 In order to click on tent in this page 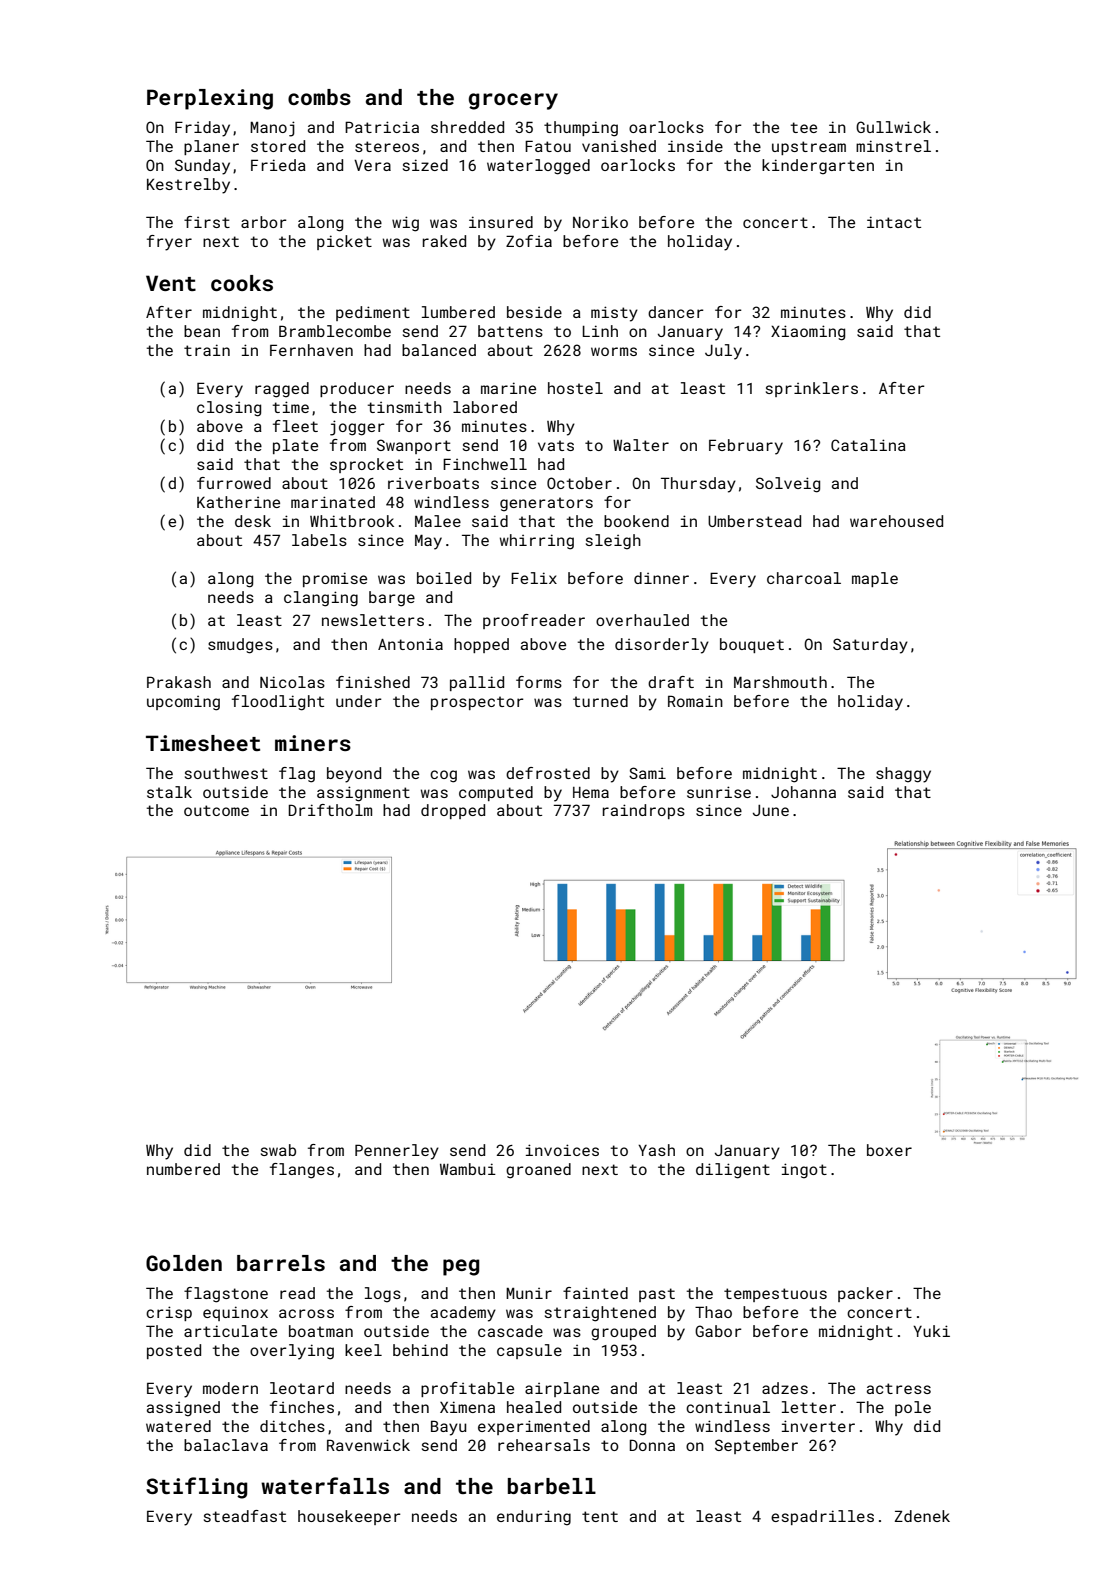, I will do `click(600, 1516)`.
